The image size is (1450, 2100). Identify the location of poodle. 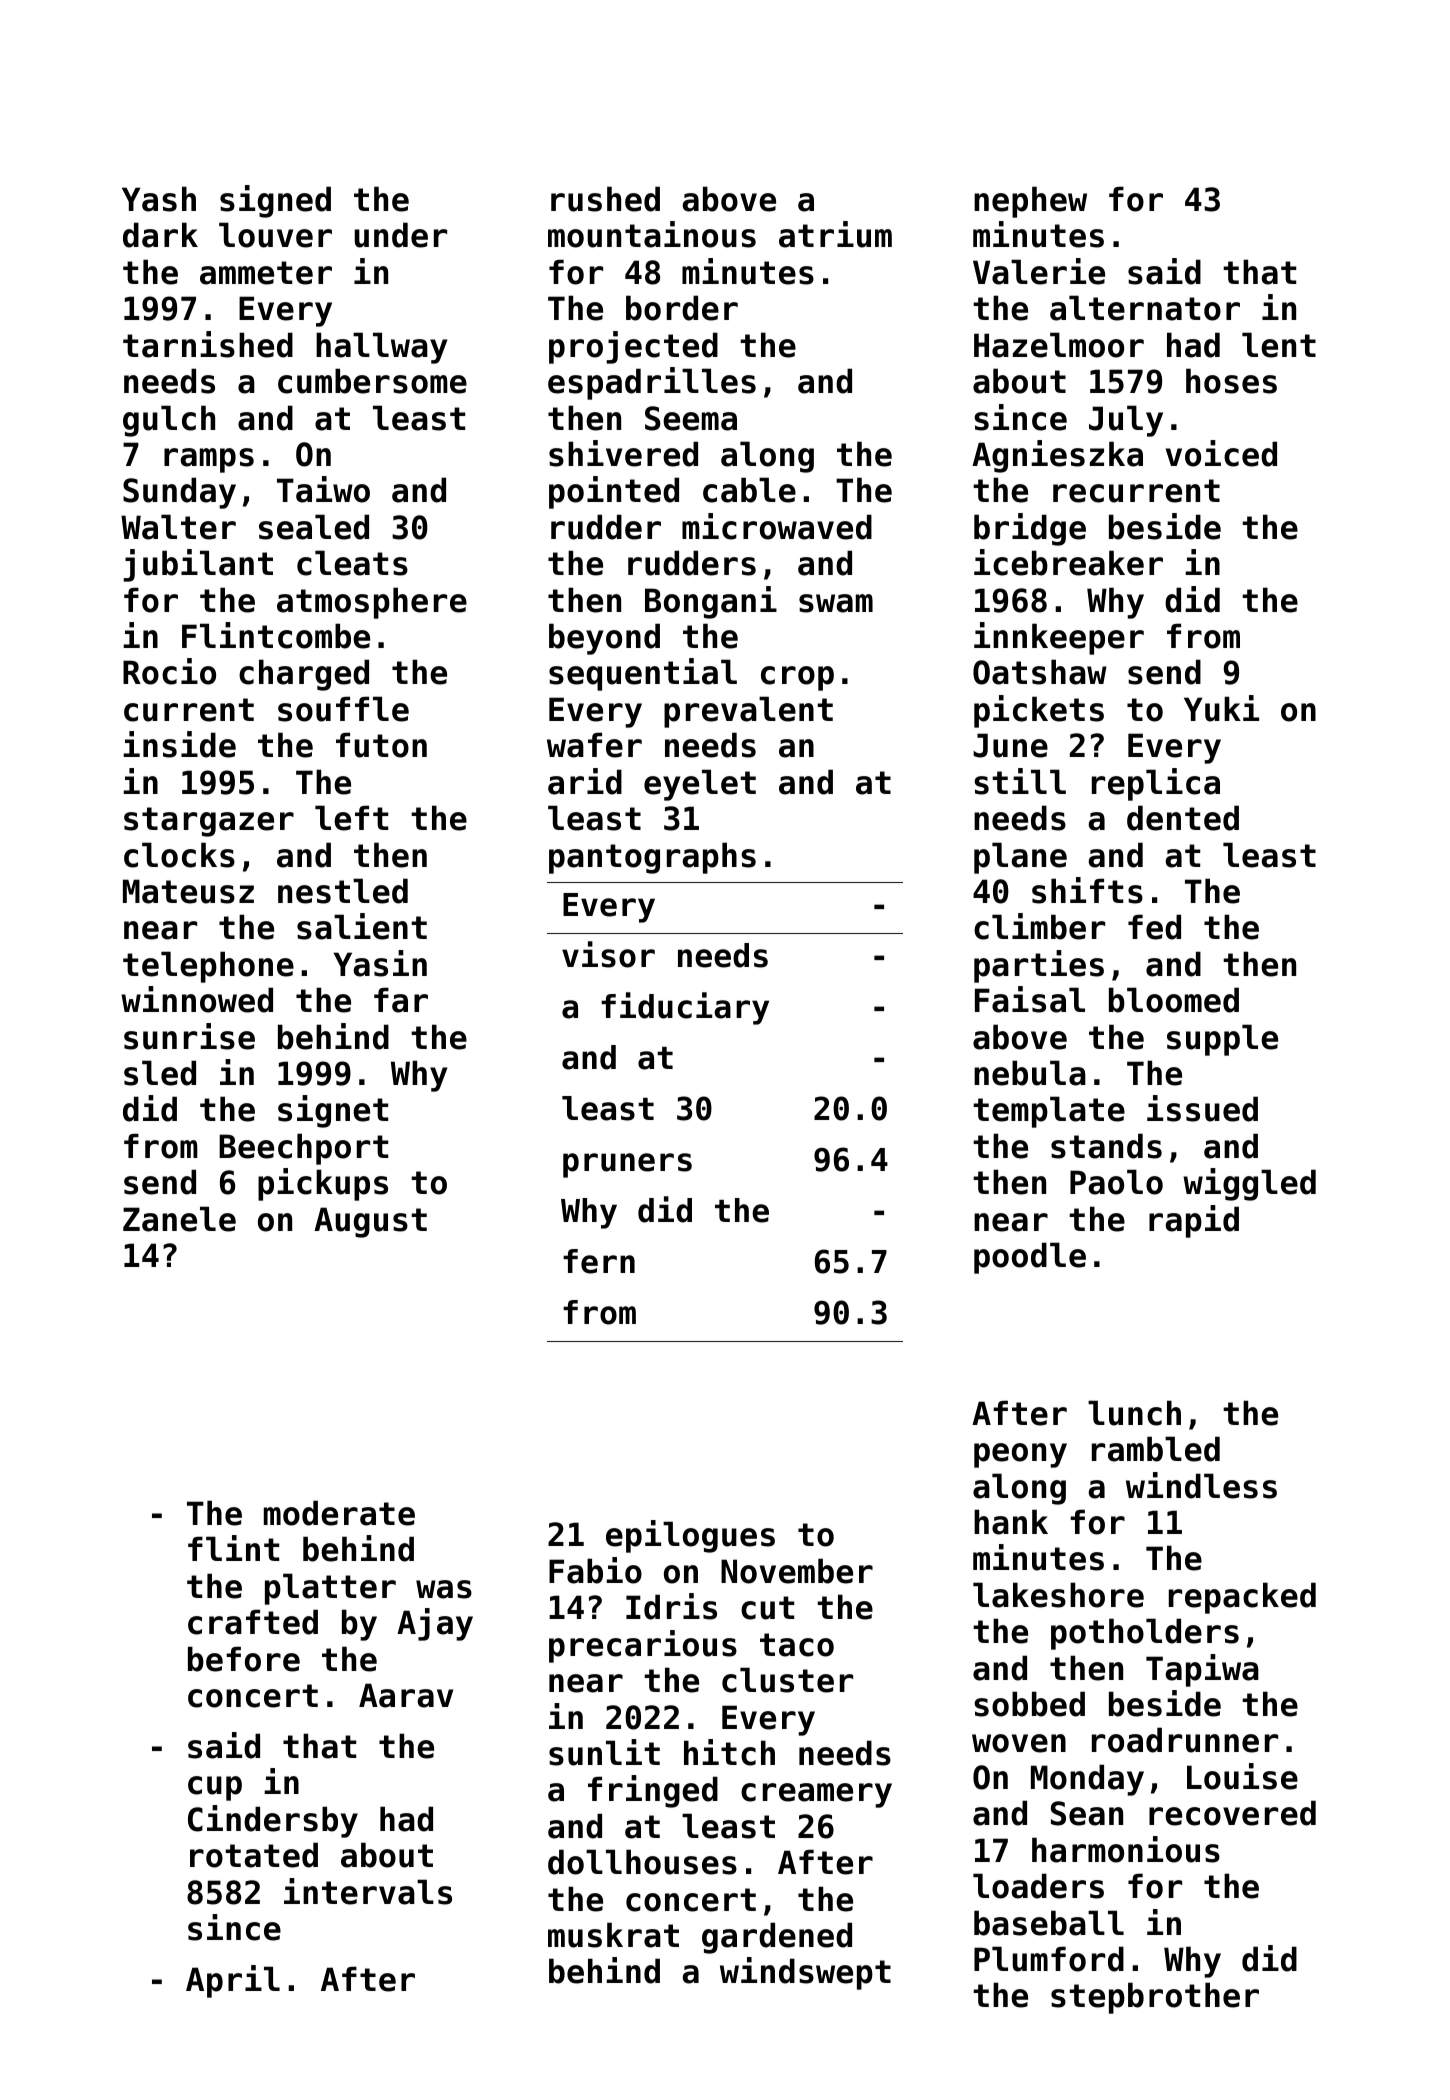
(1030, 1258).
